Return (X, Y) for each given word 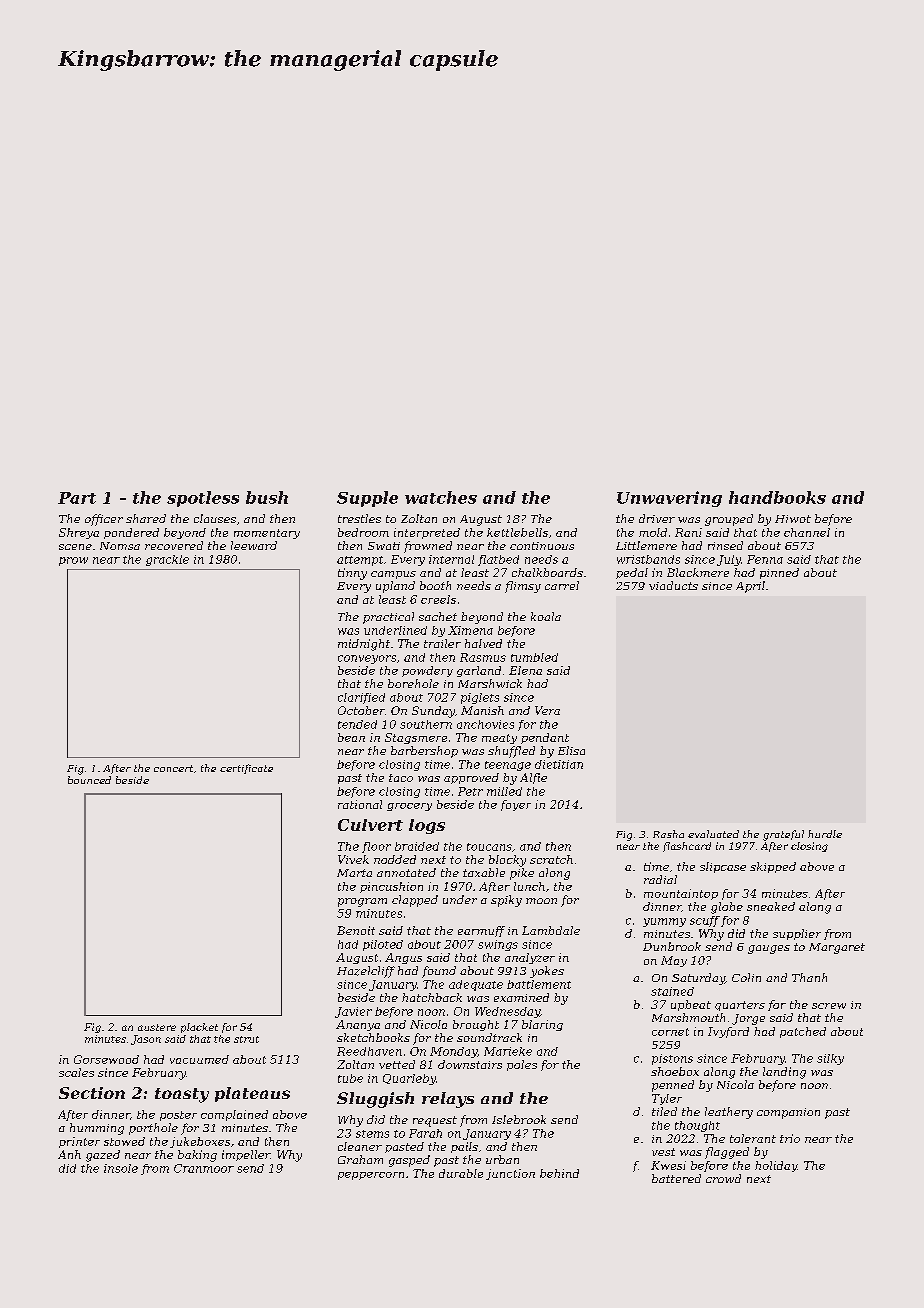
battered (676, 1178)
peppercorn (371, 1176)
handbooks (777, 497)
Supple (367, 499)
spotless (203, 499)
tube (350, 1078)
